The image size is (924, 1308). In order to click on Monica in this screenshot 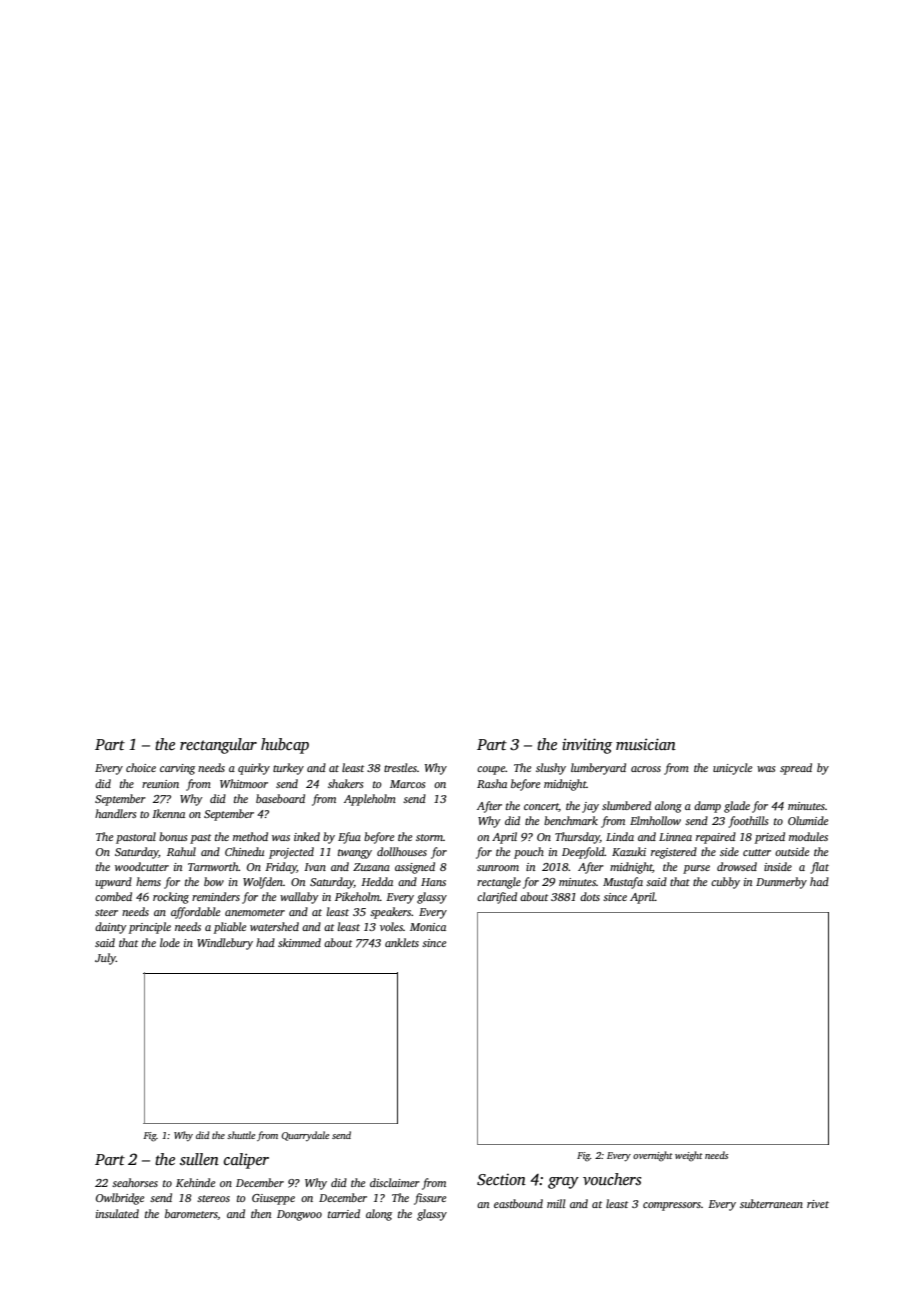, I will do `click(428, 927)`.
